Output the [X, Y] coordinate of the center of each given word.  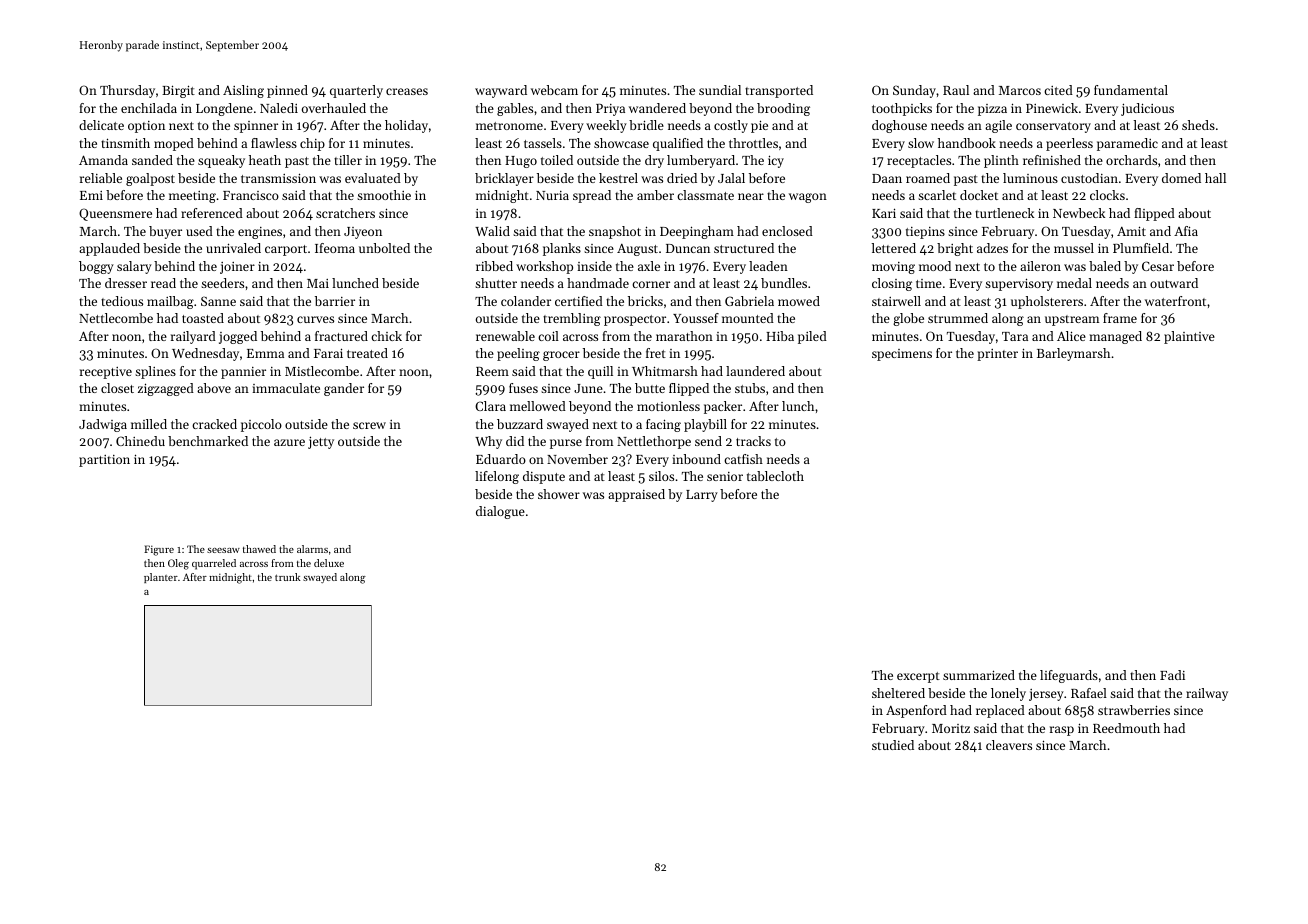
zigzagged [166, 389]
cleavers [1009, 745]
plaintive [1189, 337]
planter [161, 578]
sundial [720, 90]
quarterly [356, 91]
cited [1058, 90]
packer [723, 407]
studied [893, 745]
